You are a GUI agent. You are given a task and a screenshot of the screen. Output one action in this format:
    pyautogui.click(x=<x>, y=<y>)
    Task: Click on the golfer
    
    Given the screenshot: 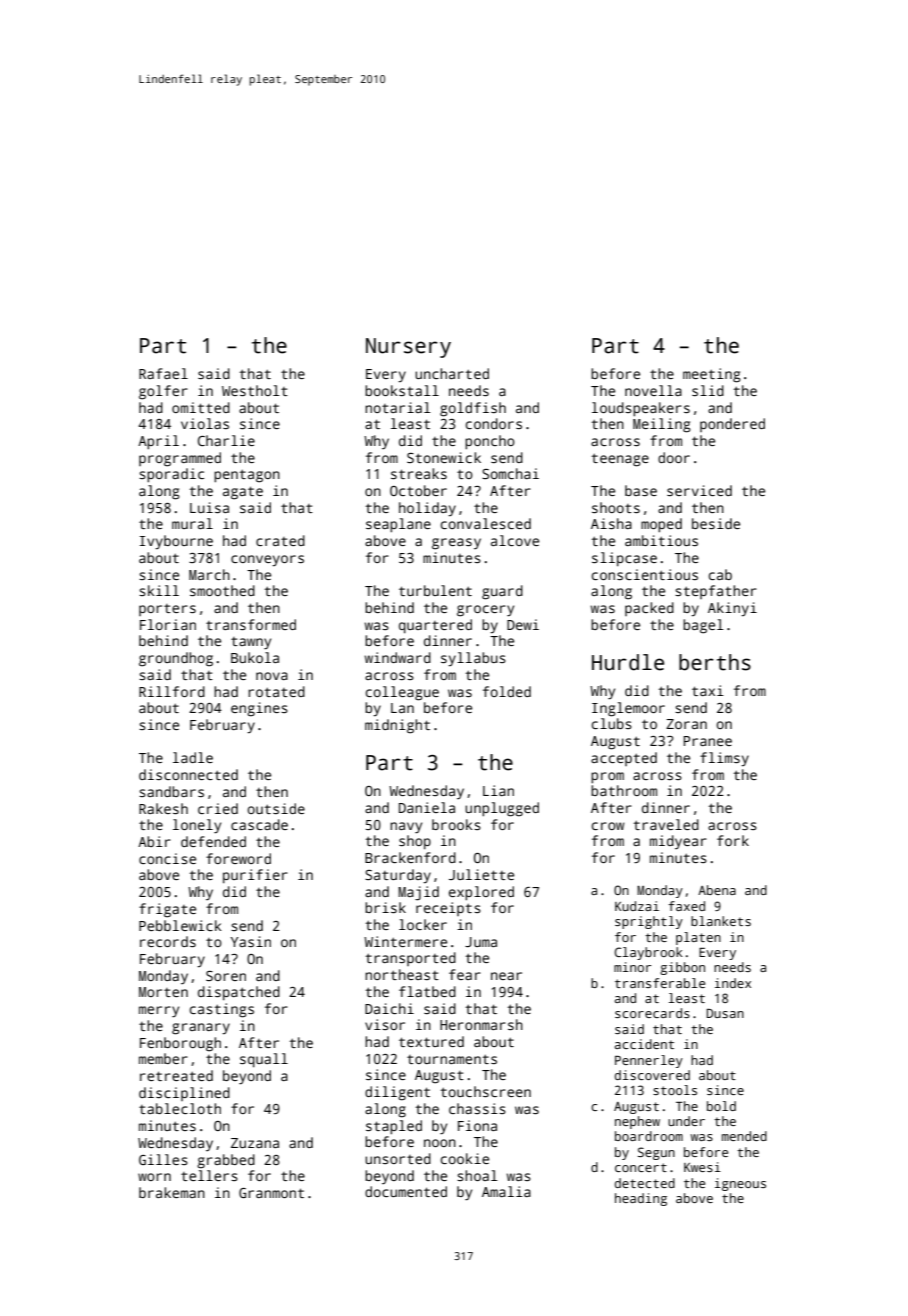 What is the action you would take?
    pyautogui.click(x=163, y=392)
